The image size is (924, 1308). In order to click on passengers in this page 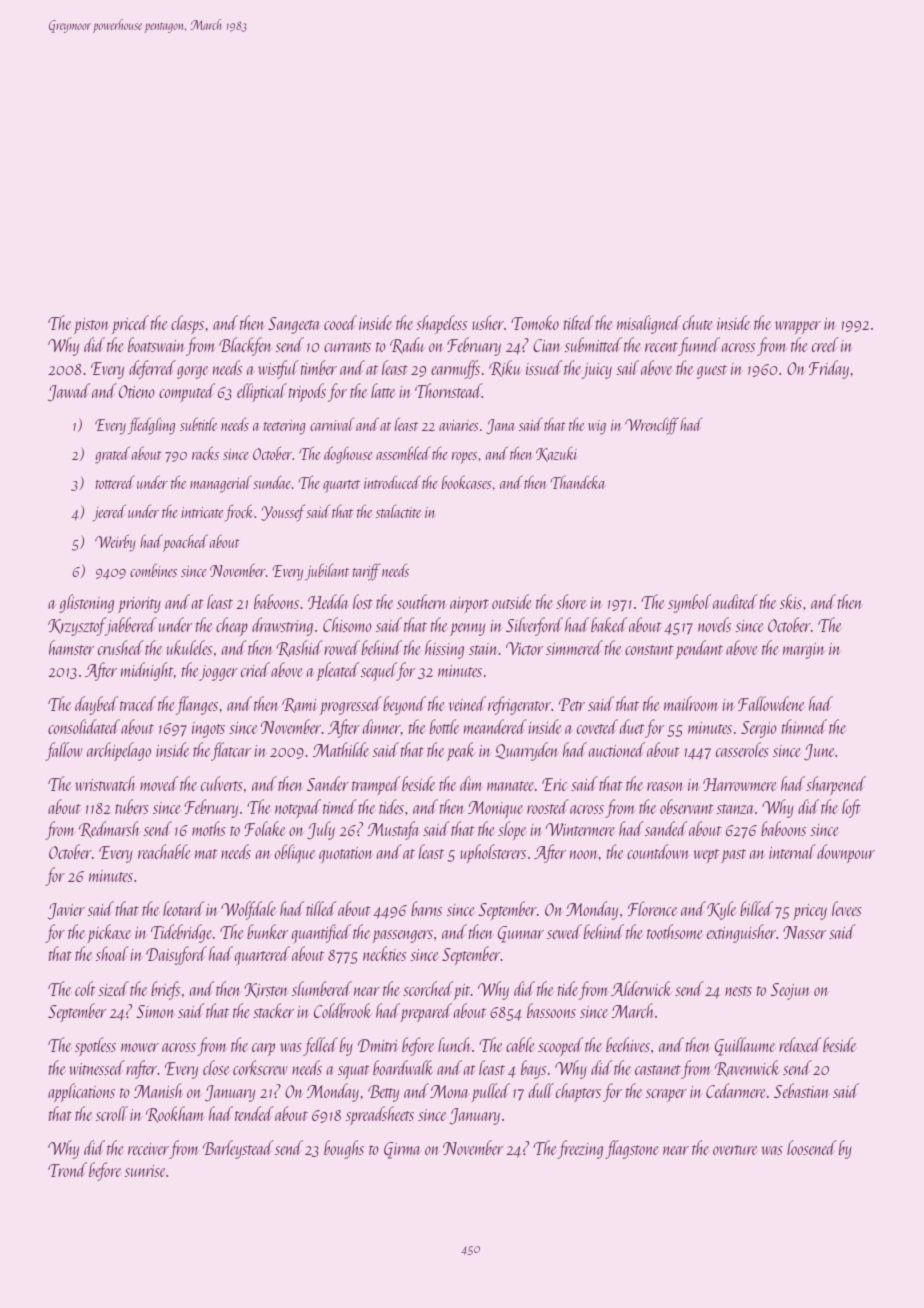, I will do `click(402, 936)`.
